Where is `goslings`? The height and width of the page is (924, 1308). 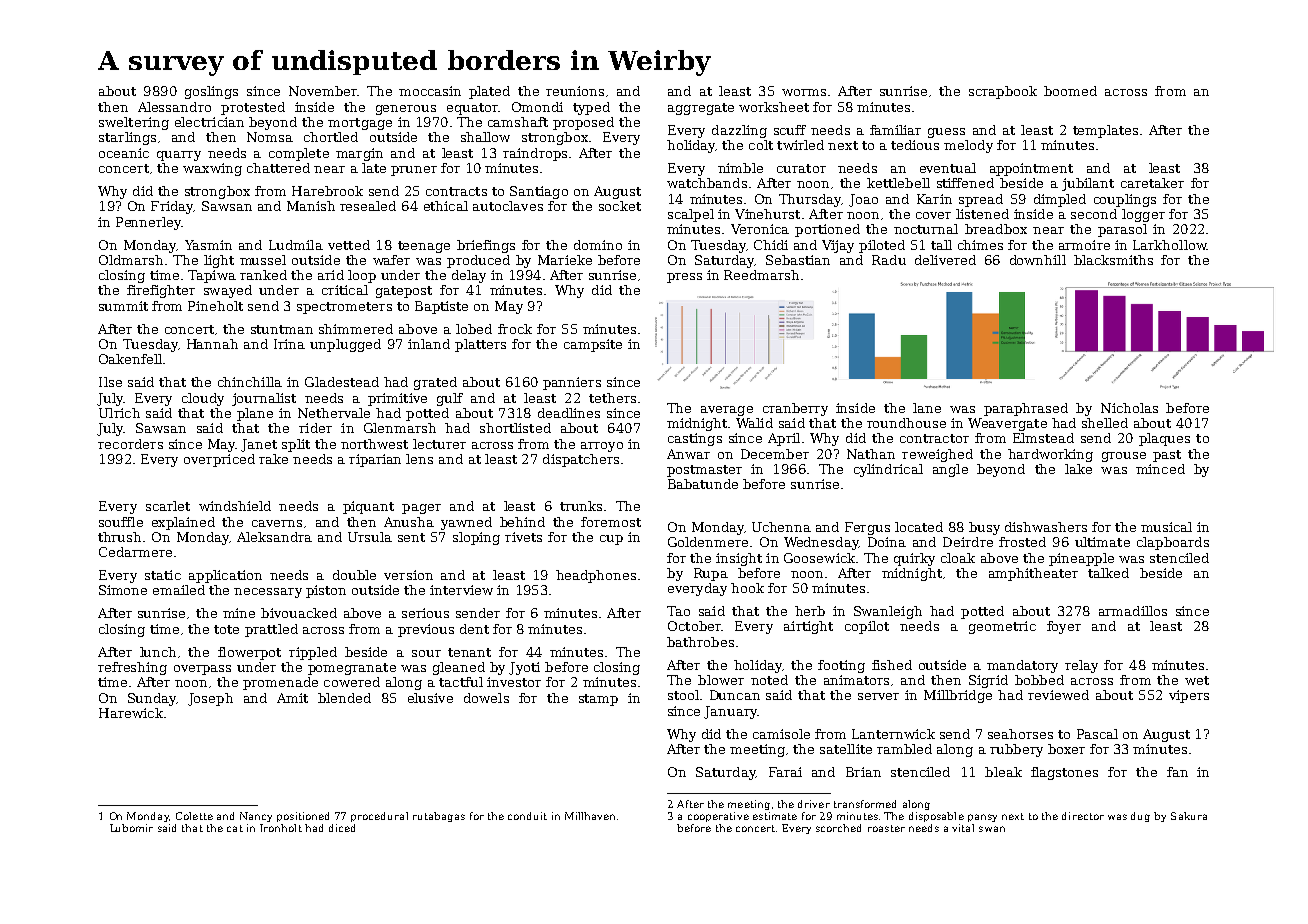 goslings is located at coordinates (211, 92).
